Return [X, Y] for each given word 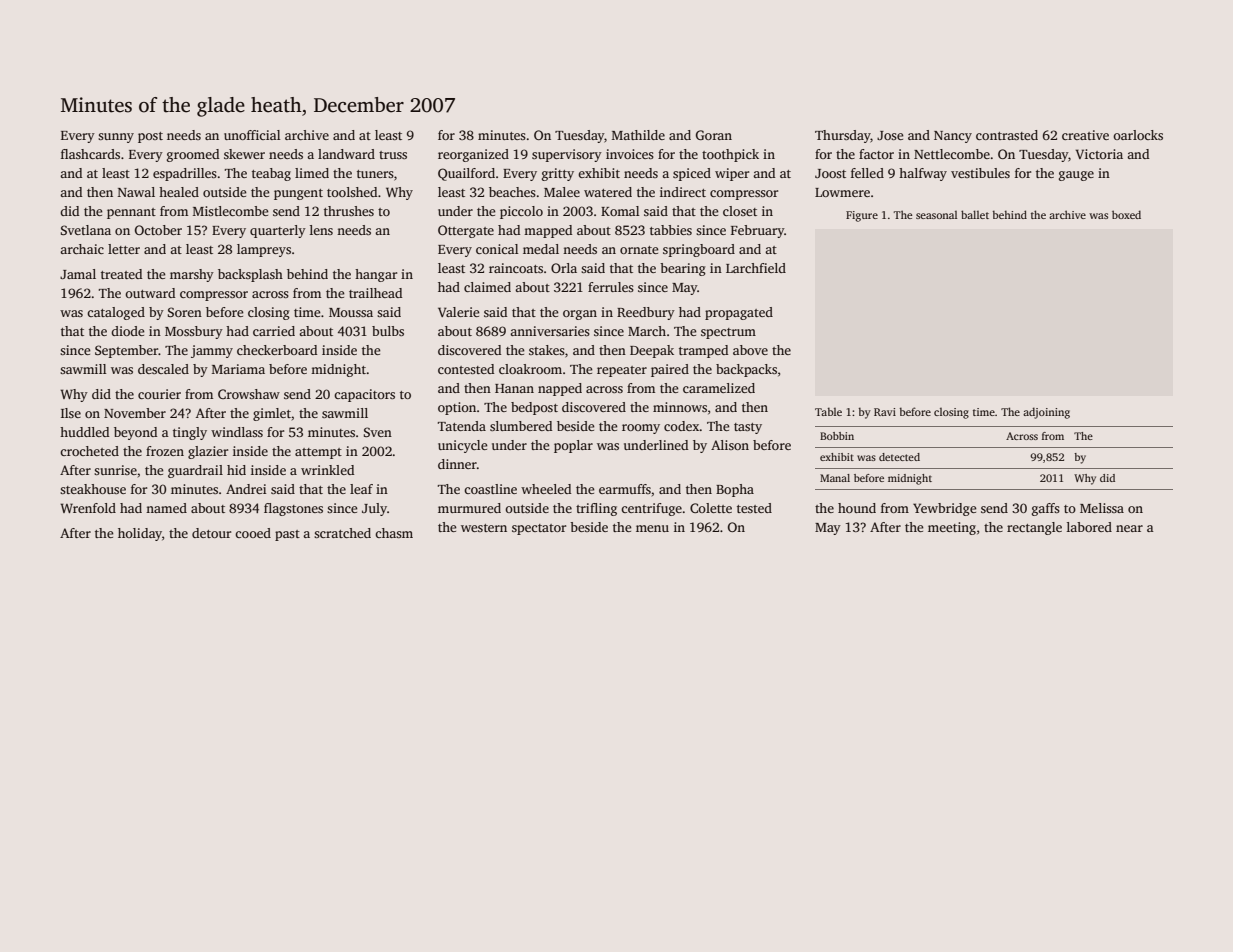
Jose [890, 135]
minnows [680, 407]
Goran [714, 135]
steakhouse [93, 489]
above [750, 350]
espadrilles [185, 174]
